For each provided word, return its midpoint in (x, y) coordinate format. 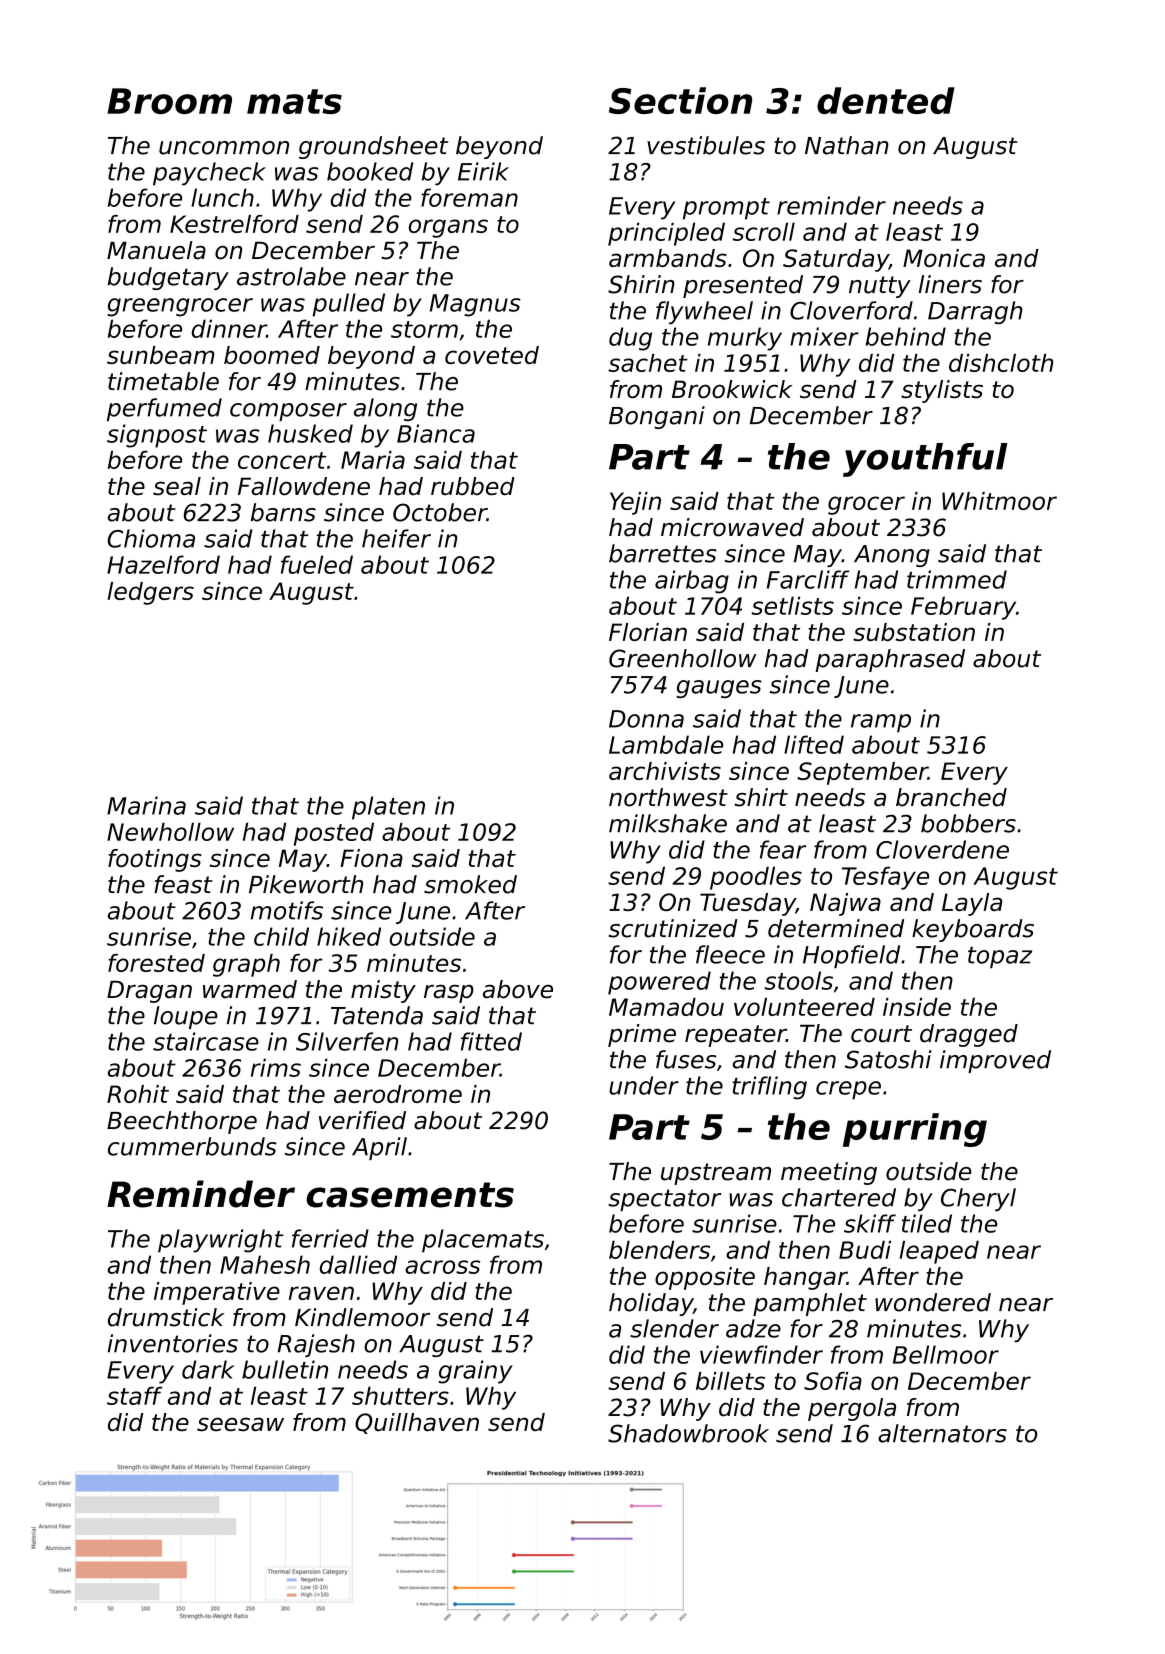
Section (680, 100)
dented (886, 100)
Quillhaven (417, 1423)
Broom (169, 101)
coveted (492, 355)
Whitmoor (999, 501)
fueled (317, 564)
